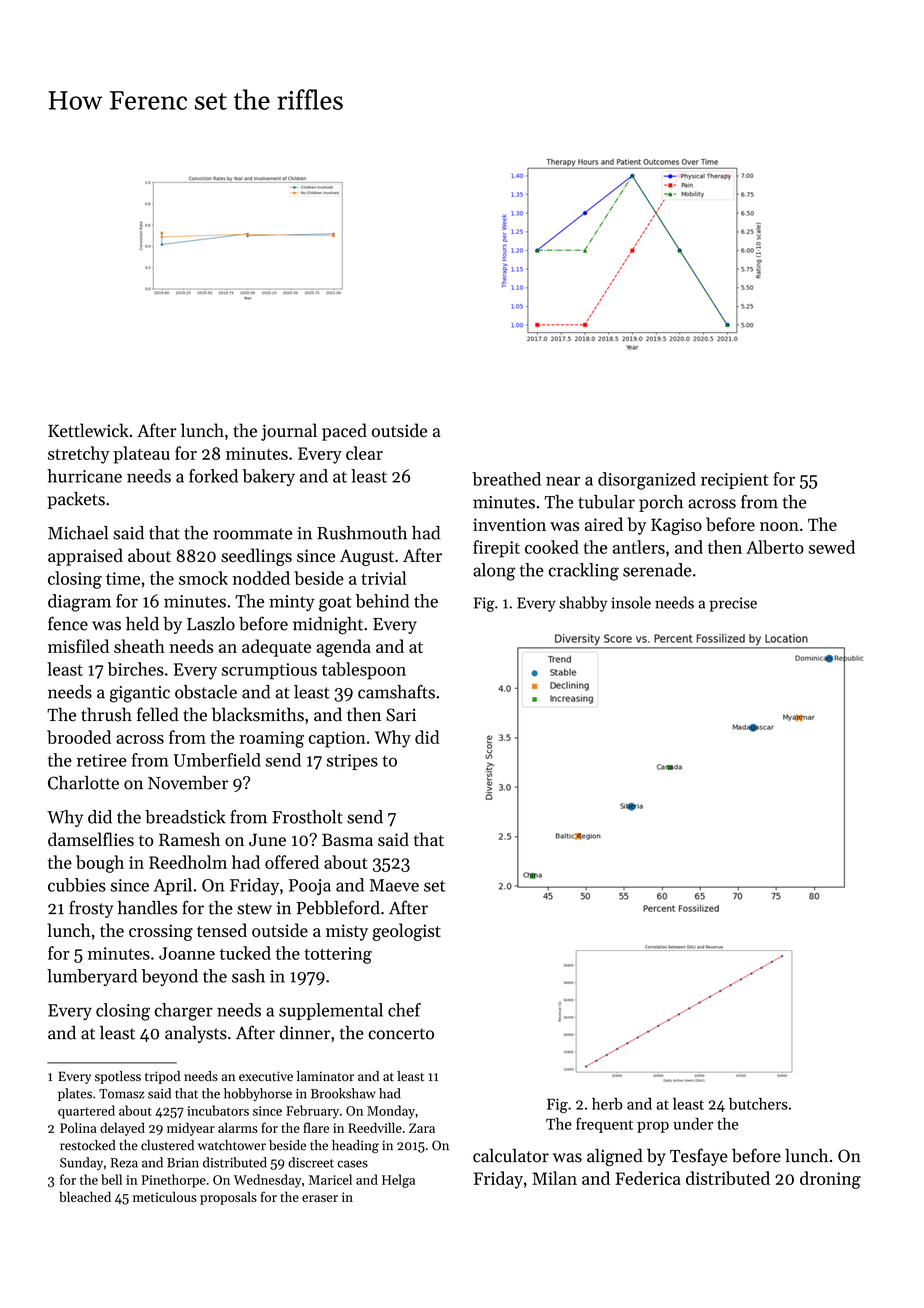 The width and height of the image is (924, 1308). What do you see at coordinates (91, 839) in the image?
I see `damselflies` at bounding box center [91, 839].
